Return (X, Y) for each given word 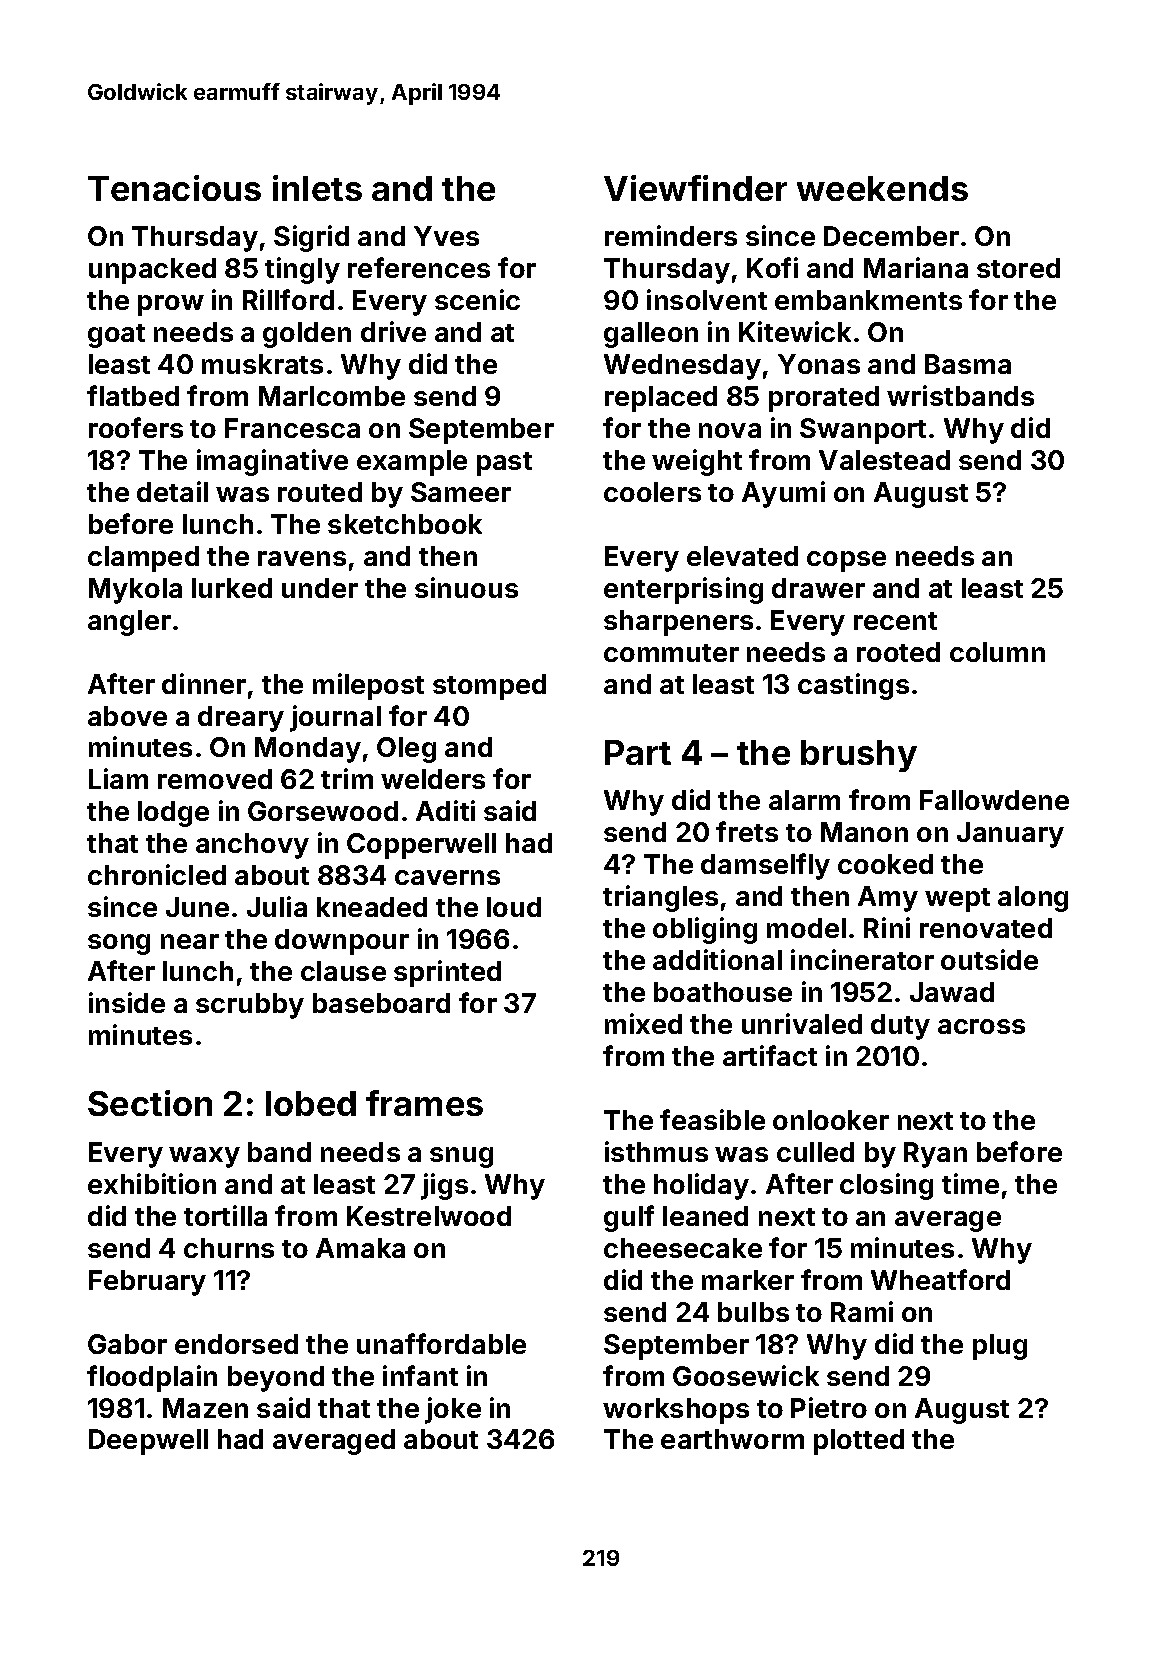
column (997, 652)
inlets (317, 188)
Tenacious (174, 188)
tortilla (225, 1215)
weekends (882, 188)
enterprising (683, 590)
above (127, 716)
